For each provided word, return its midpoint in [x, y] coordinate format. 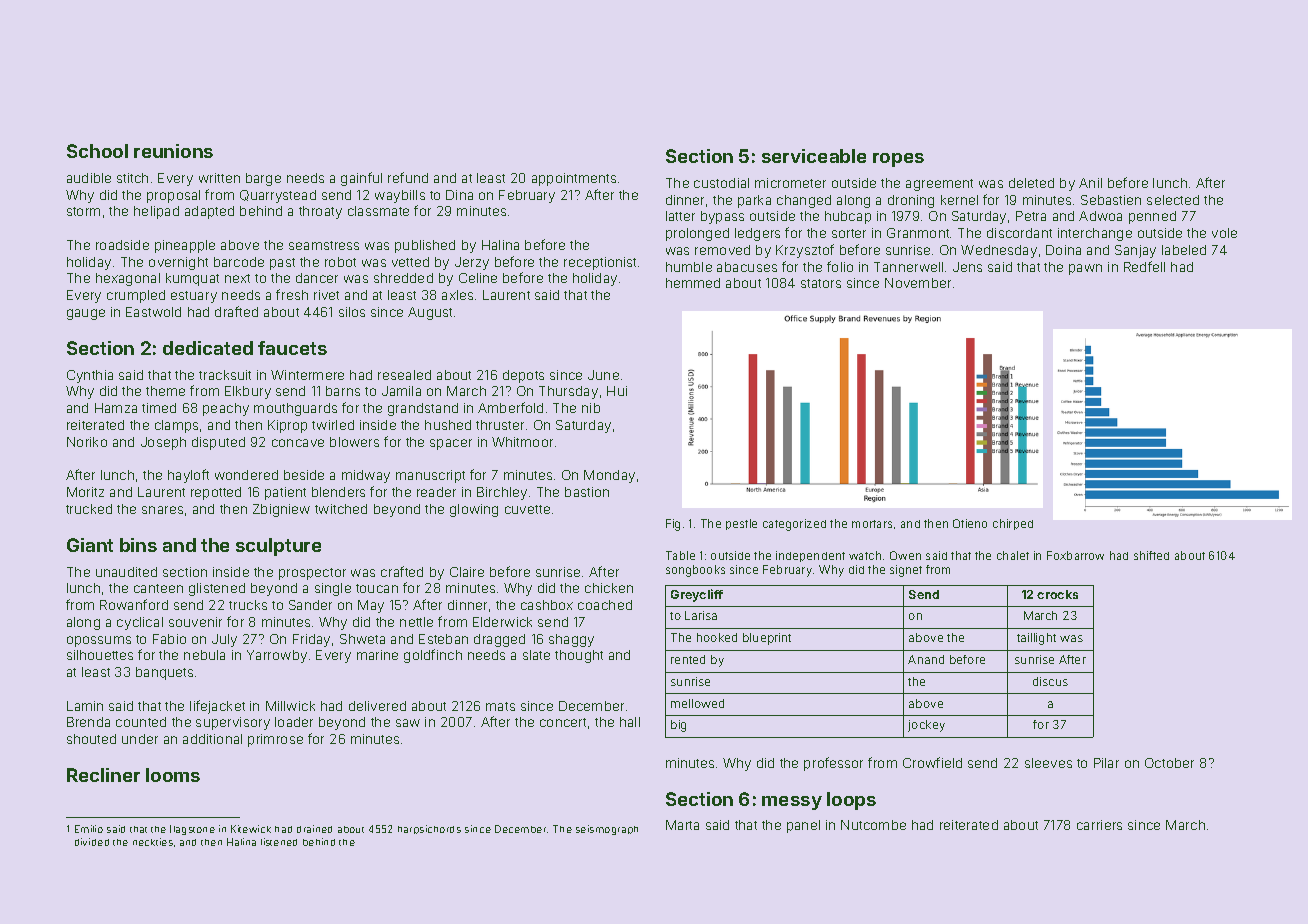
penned [1152, 217]
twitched [341, 509]
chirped [1013, 524]
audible [89, 178]
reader [436, 492]
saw [408, 723]
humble [689, 267]
